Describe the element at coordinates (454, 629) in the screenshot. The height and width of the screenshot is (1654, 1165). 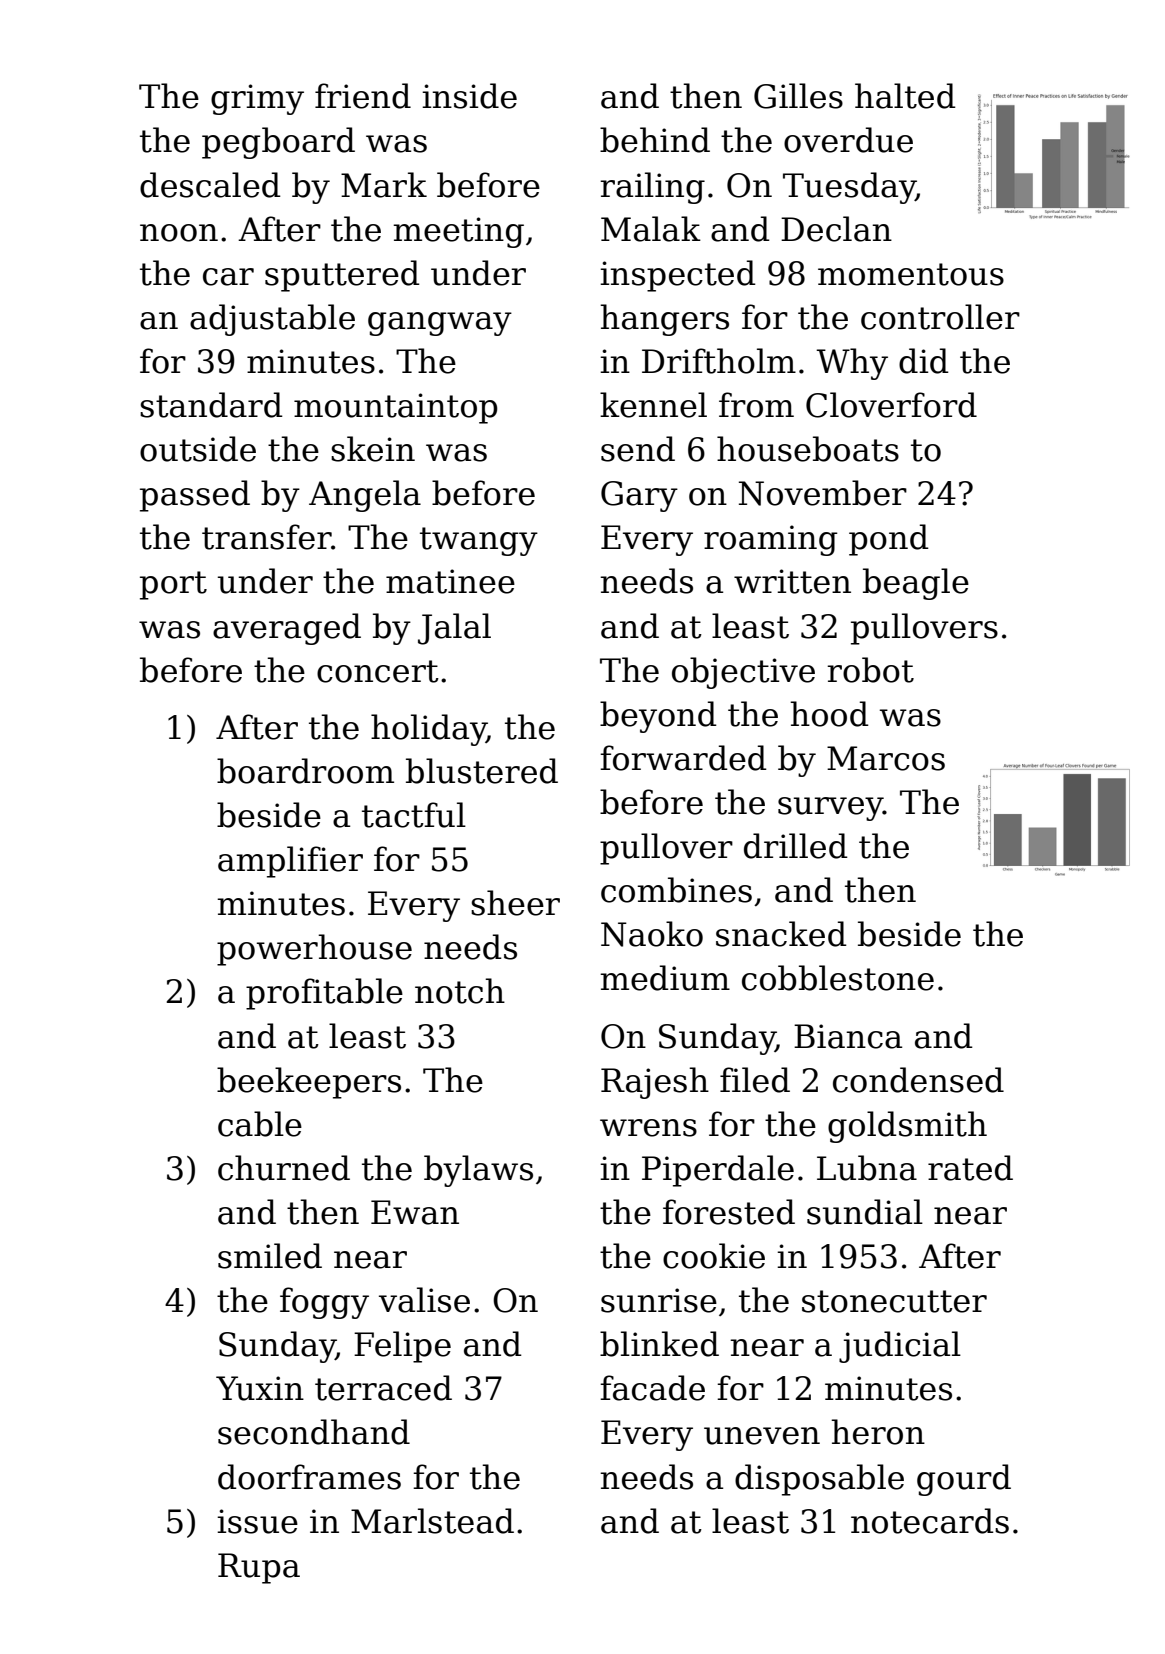
I see `Jalal` at that location.
